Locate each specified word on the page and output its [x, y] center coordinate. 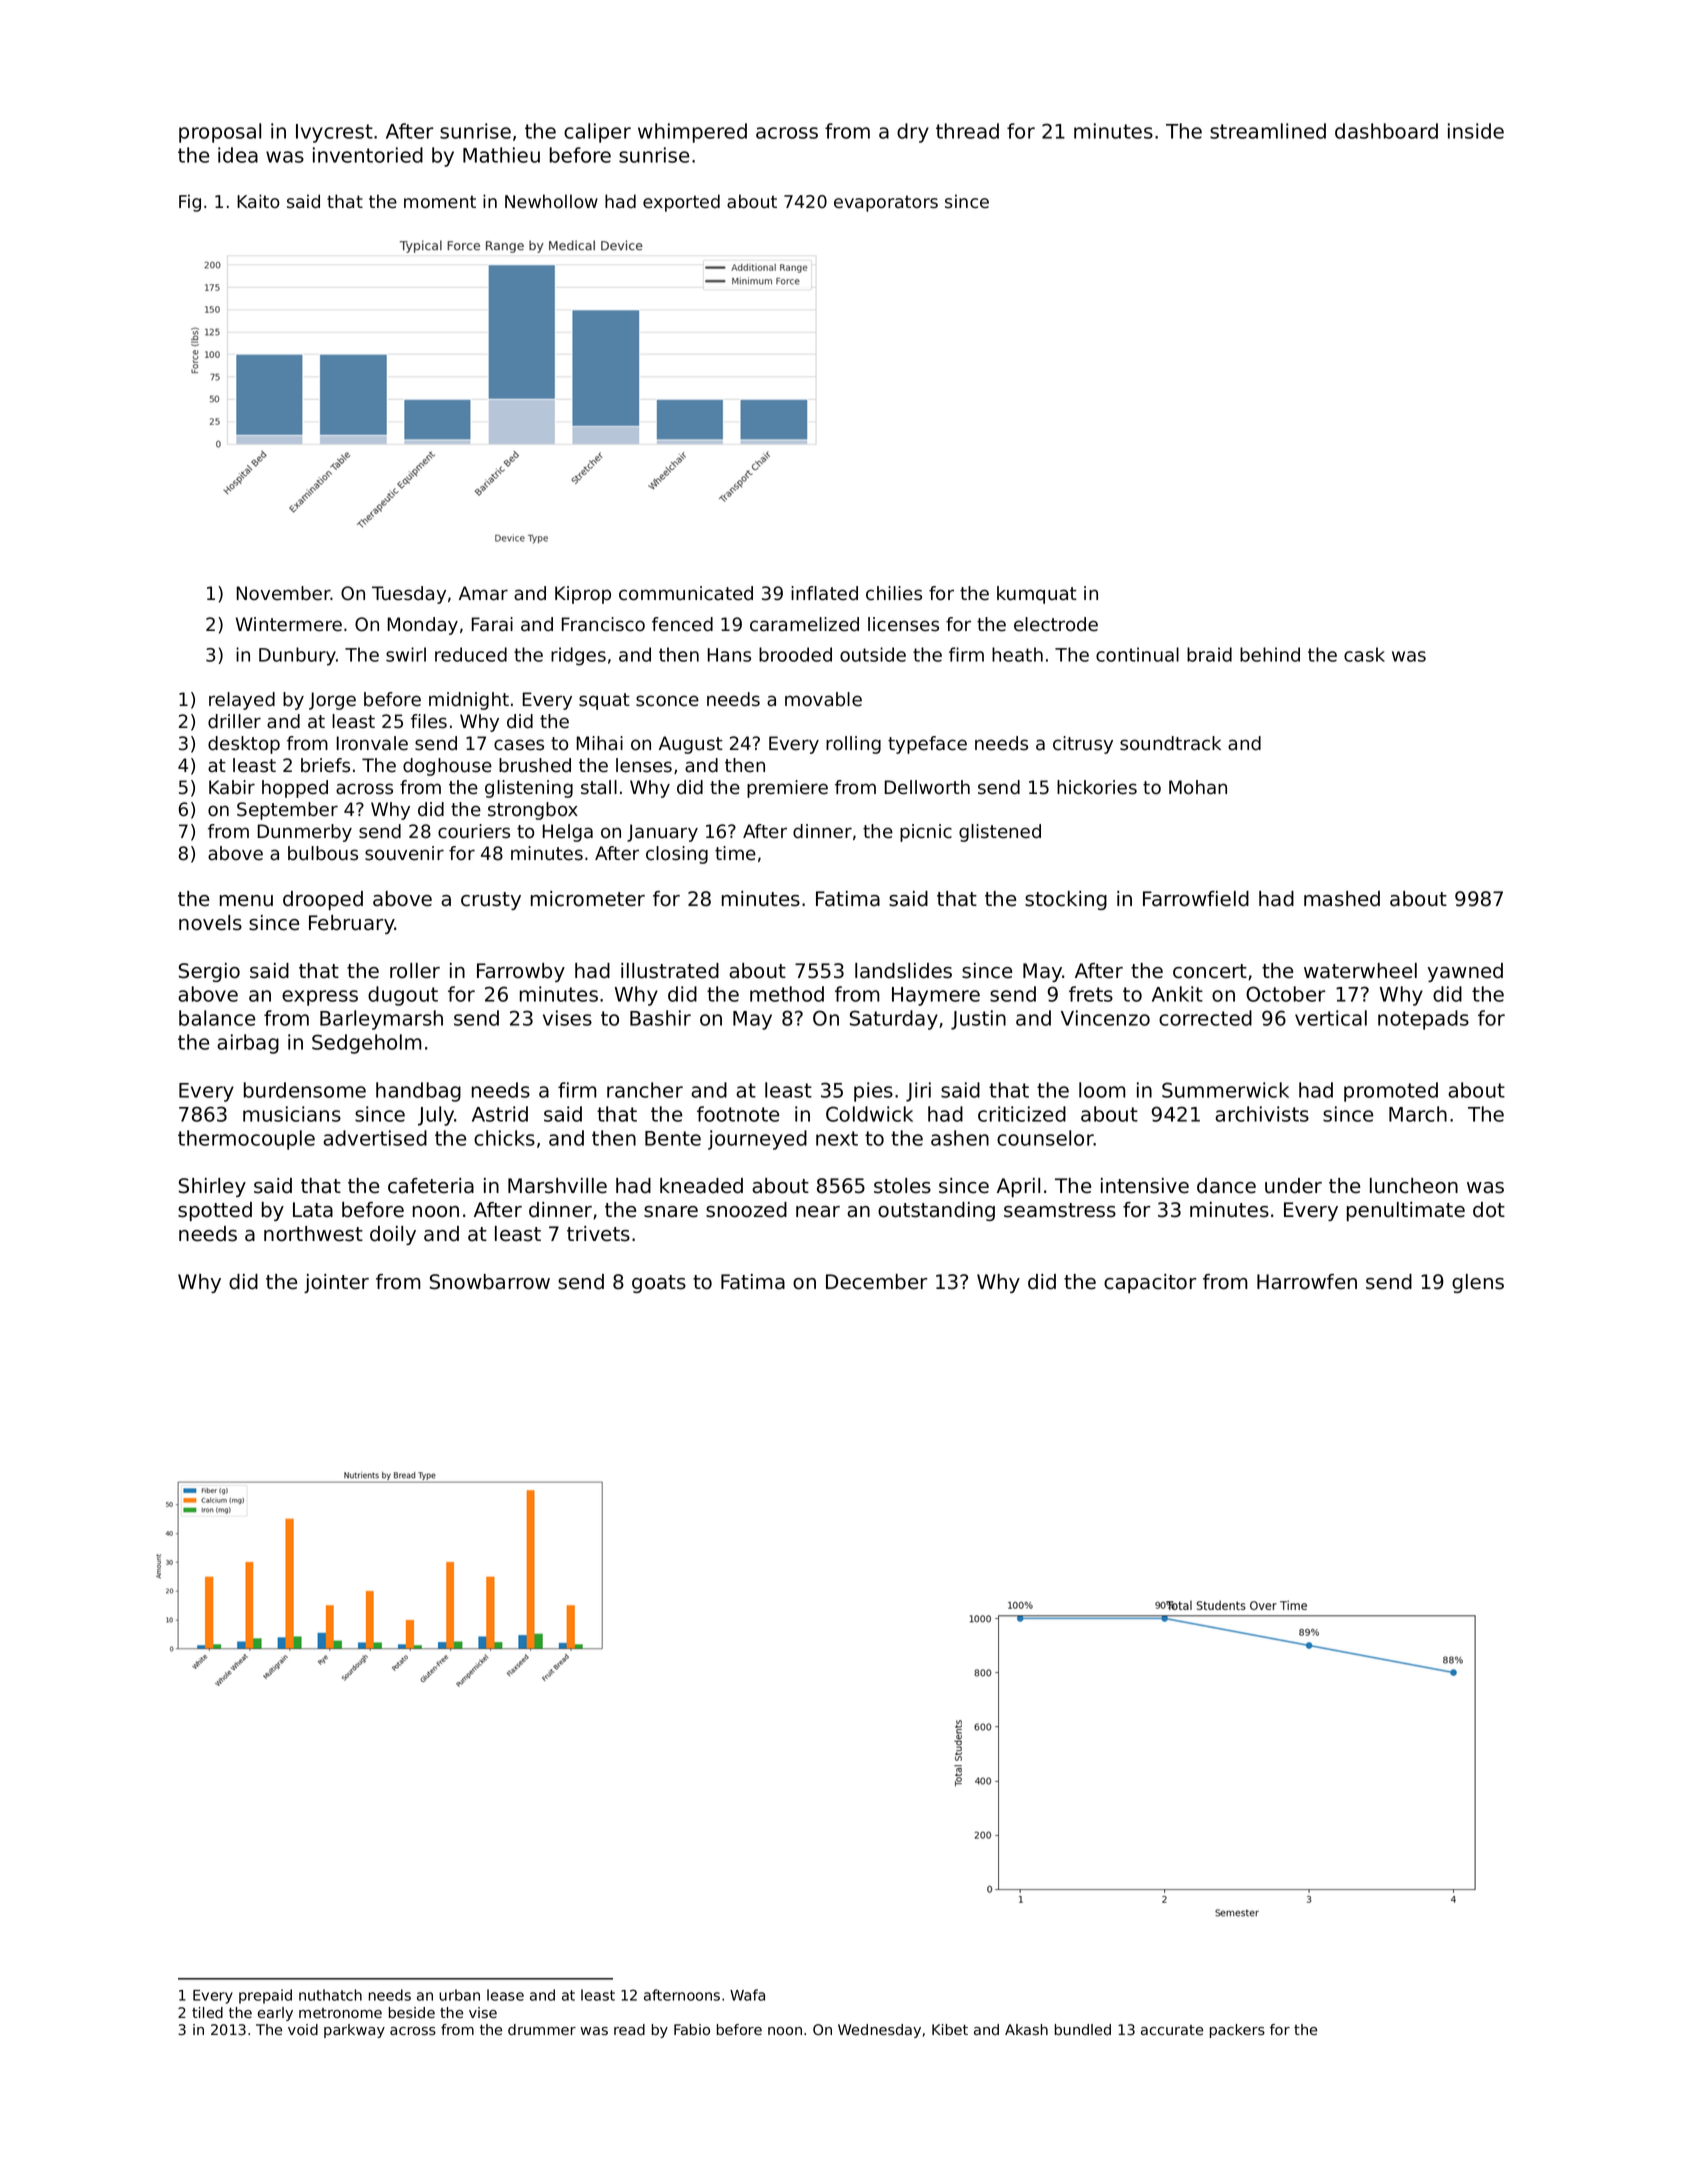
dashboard [1386, 131]
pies [873, 1092]
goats [659, 1284]
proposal [220, 133]
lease [505, 1995]
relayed [242, 701]
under [1293, 1186]
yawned [1465, 972]
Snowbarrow [490, 1282]
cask [1364, 654]
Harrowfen [1307, 1282]
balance [217, 1018]
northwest [313, 1234]
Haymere [936, 996]
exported [681, 203]
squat [604, 701]
